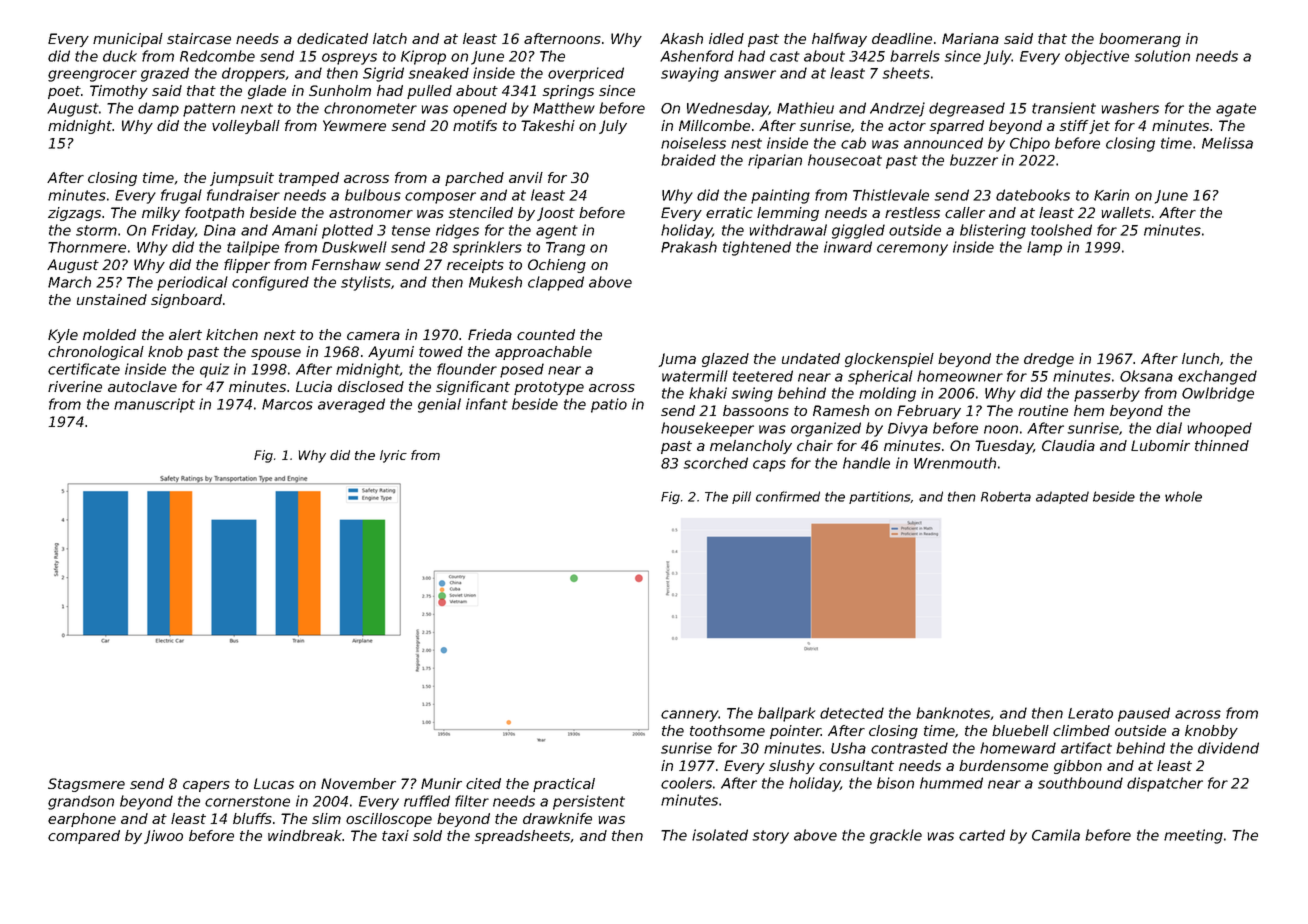 The height and width of the image is (924, 1308). Describe the element at coordinates (326, 818) in the image. I see `slim` at that location.
